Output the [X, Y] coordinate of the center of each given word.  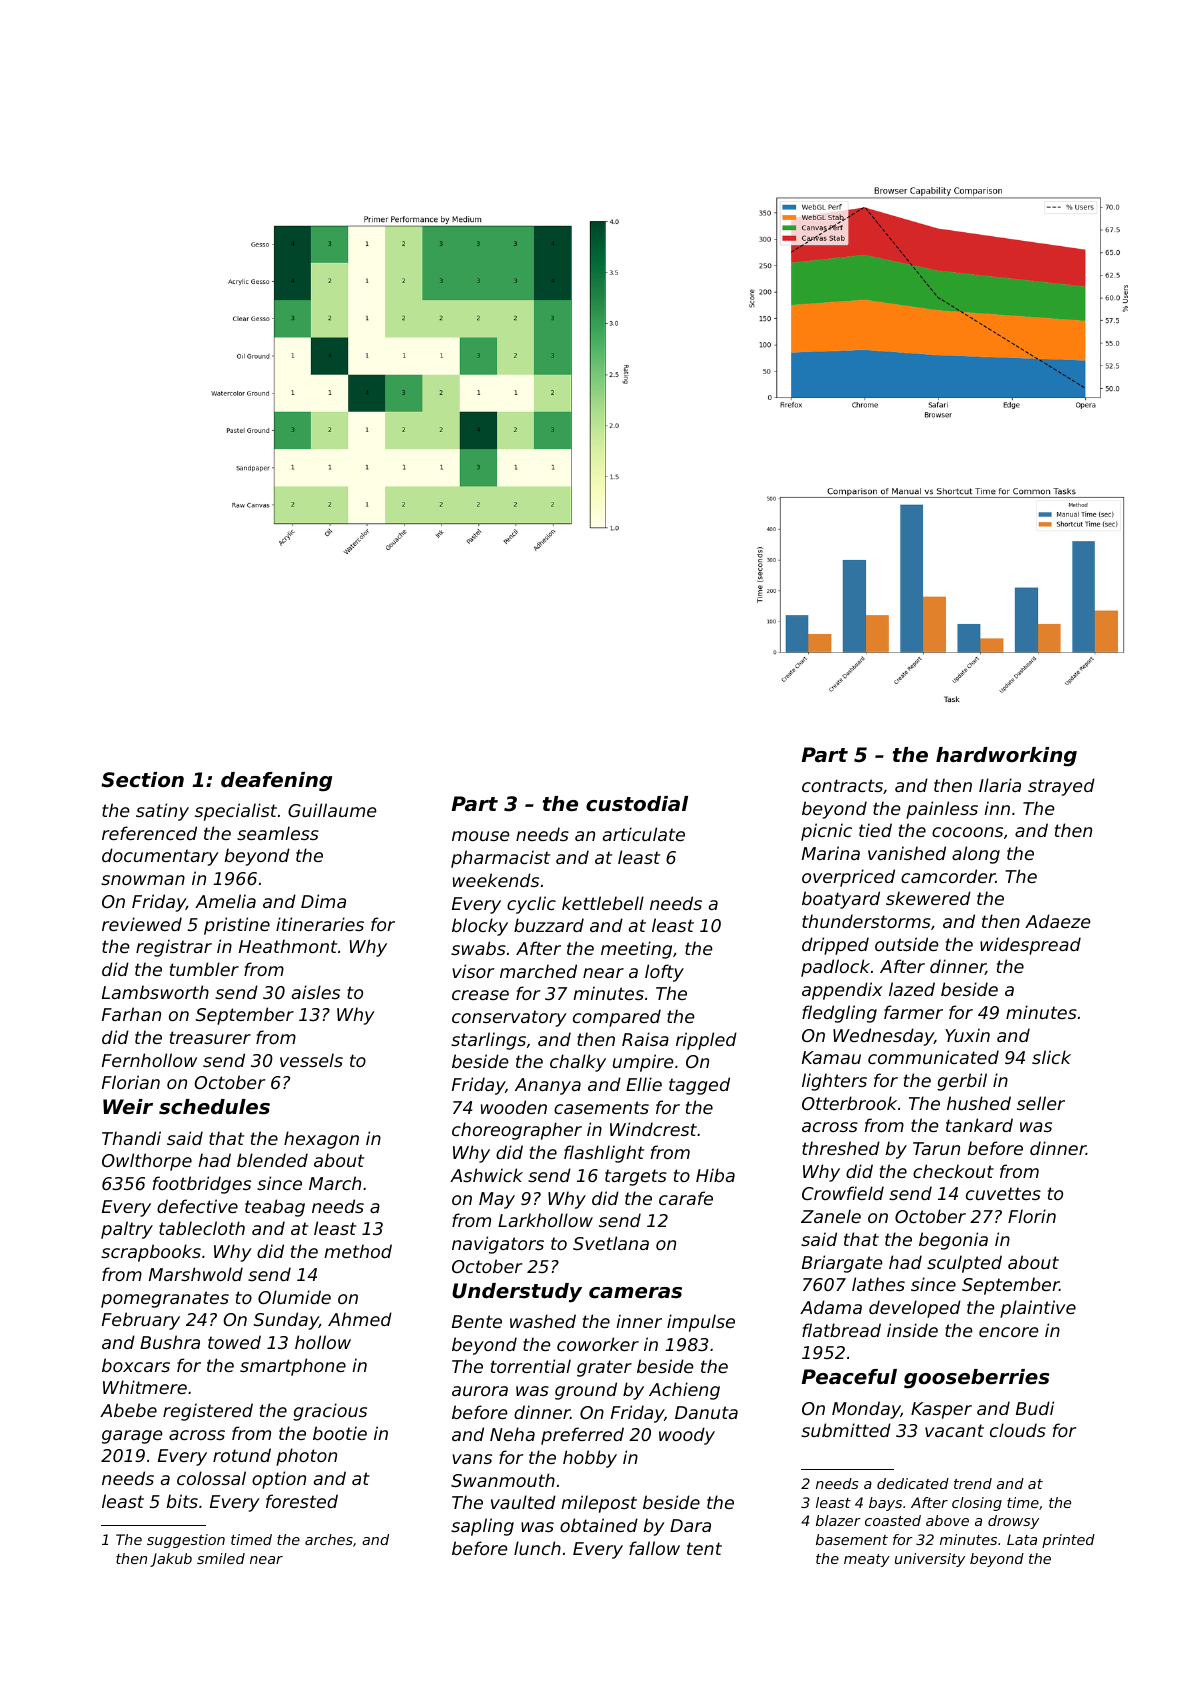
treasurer [210, 1037]
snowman [143, 880]
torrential [531, 1366]
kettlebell [603, 903]
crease [480, 995]
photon [306, 1457]
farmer [913, 1012]
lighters [834, 1082]
